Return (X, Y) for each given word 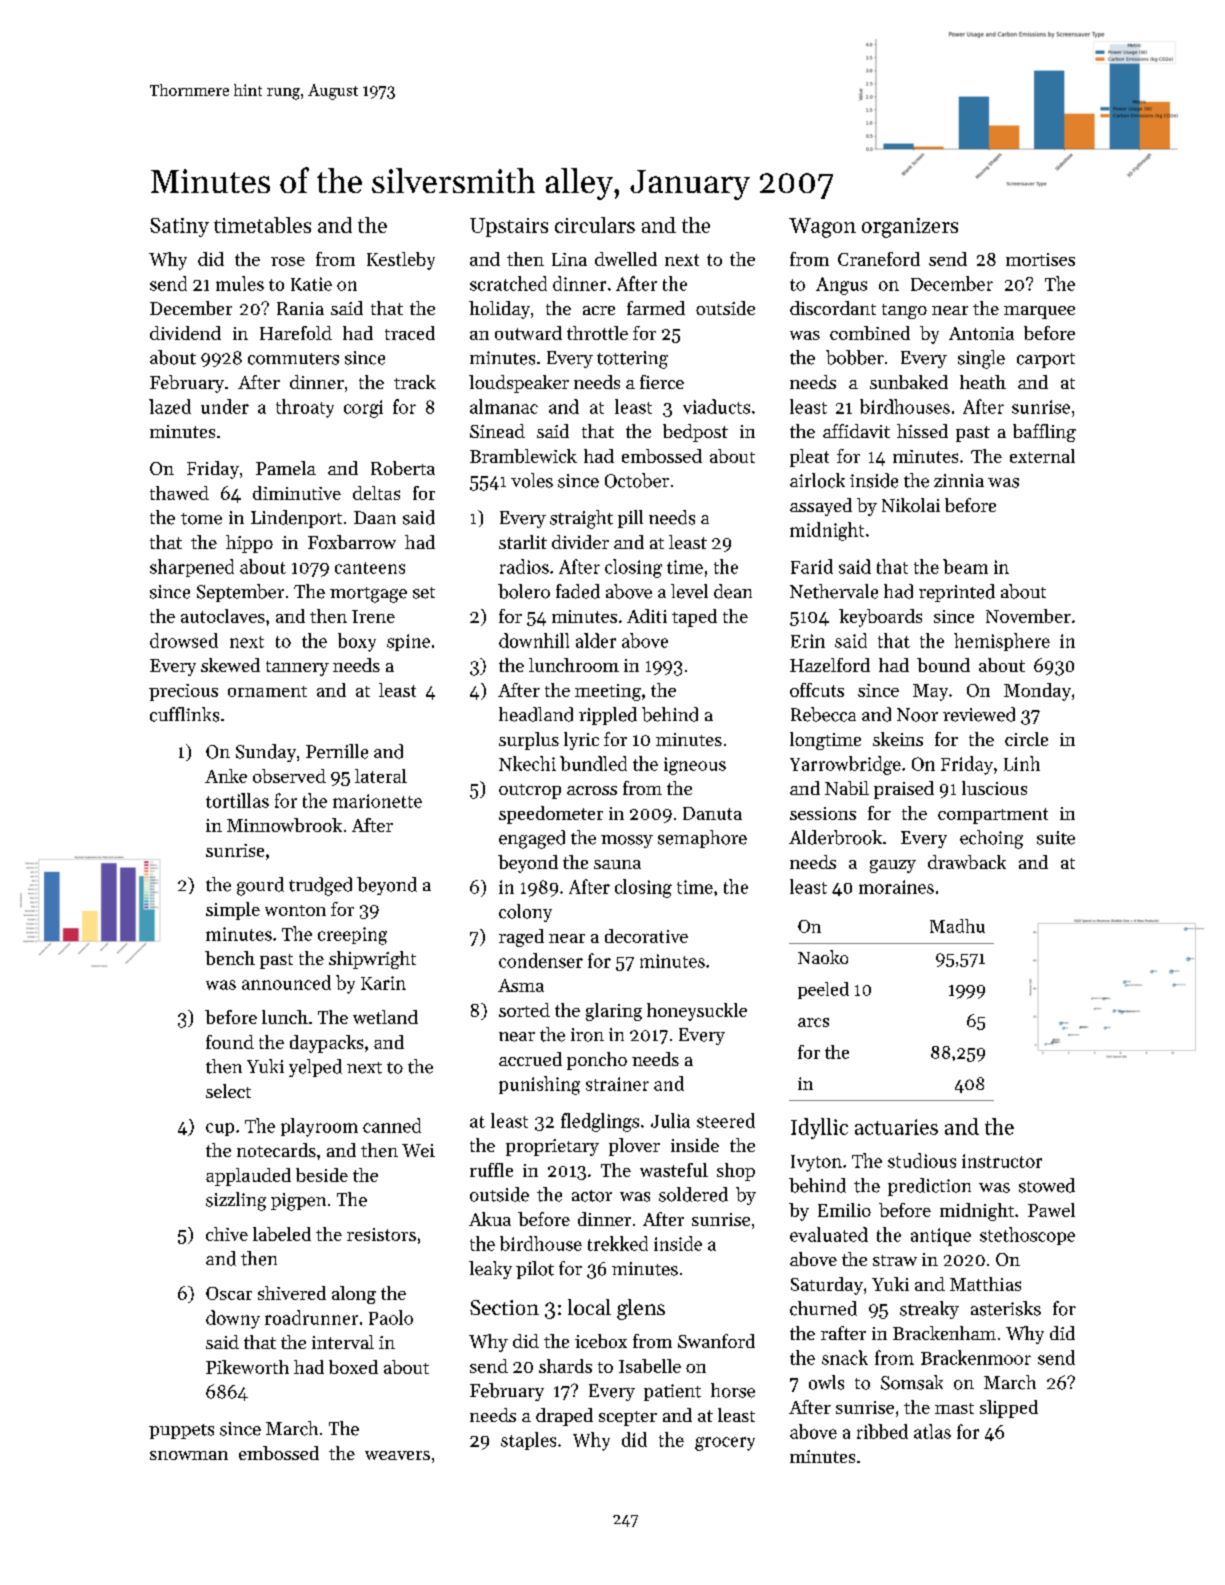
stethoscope (1027, 1236)
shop (736, 1172)
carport (1046, 360)
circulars (595, 225)
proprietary (552, 1147)
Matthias (985, 1284)
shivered (292, 1293)
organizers (910, 228)
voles (532, 480)
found (230, 1042)
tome (201, 519)
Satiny (179, 227)
